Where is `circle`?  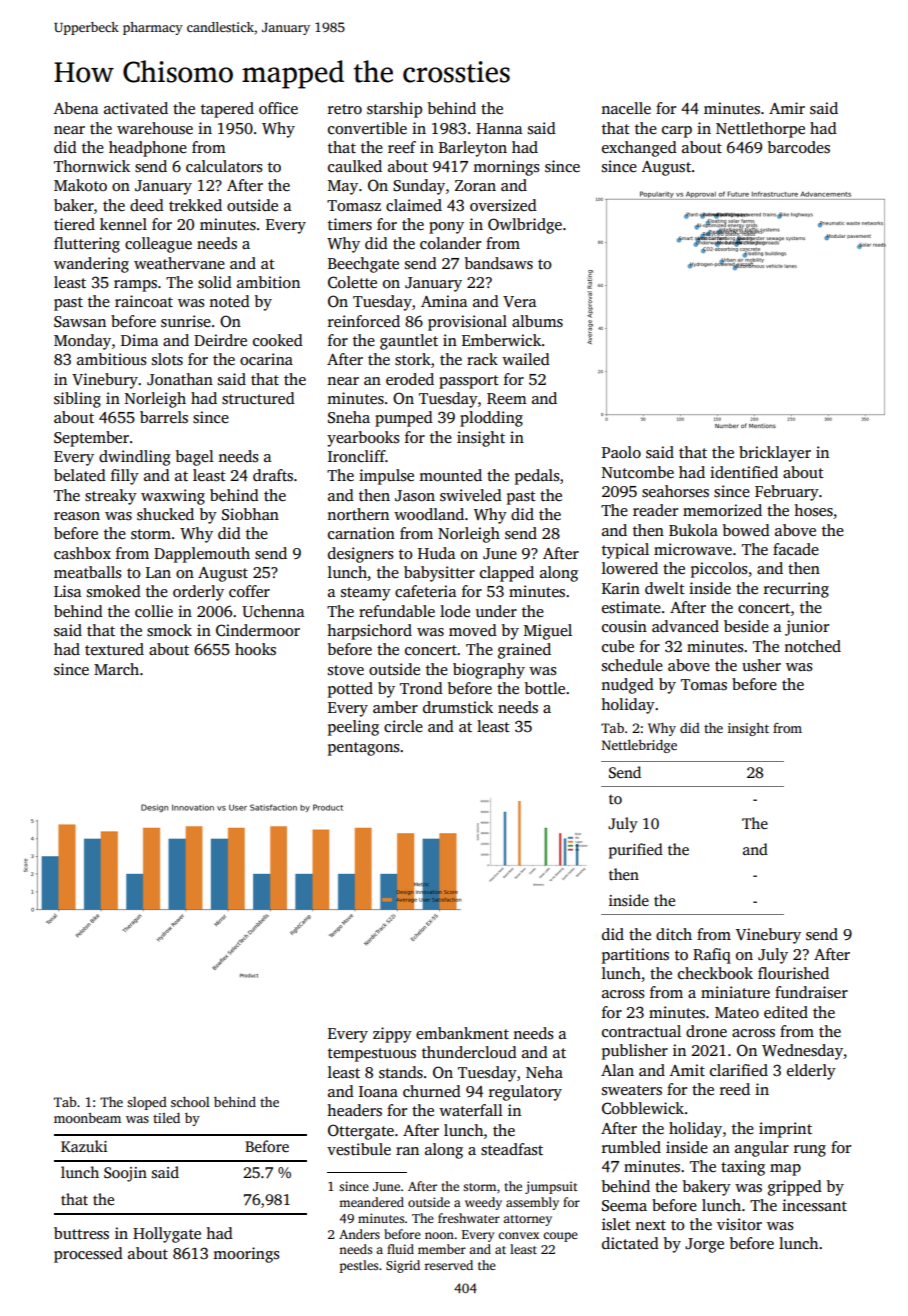 circle is located at coordinates (403, 726).
